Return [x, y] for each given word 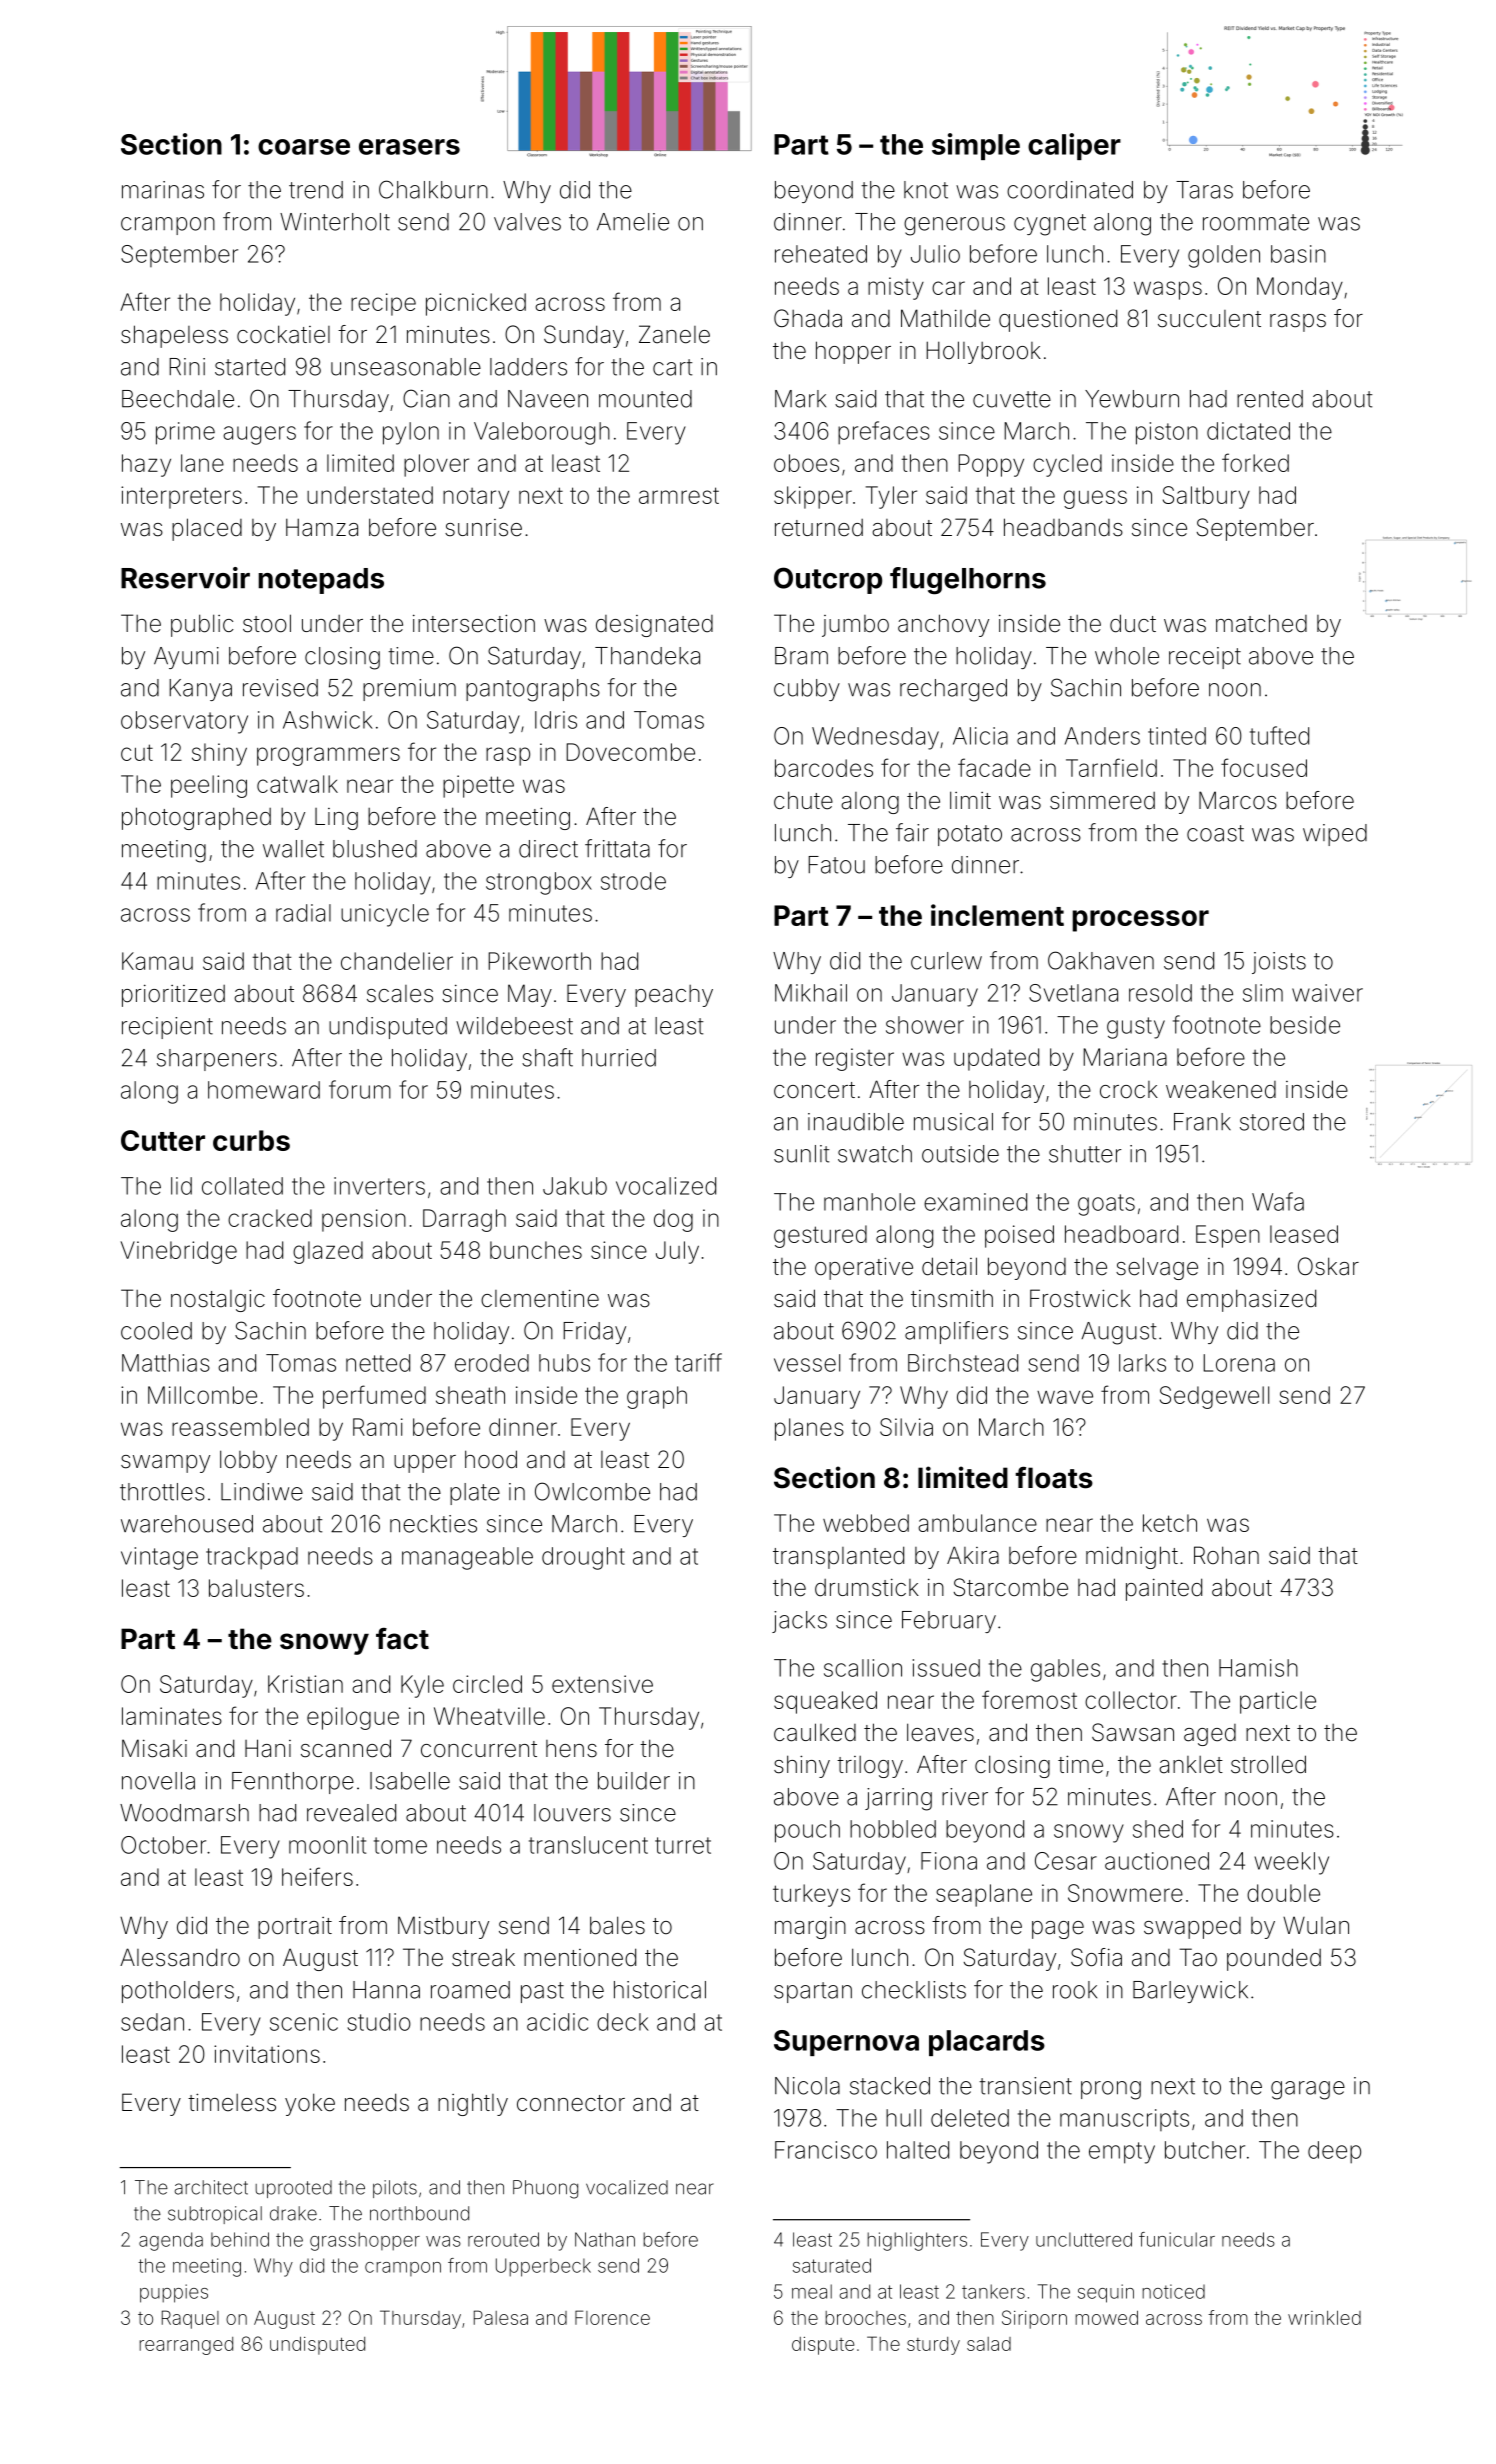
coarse [304, 147]
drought [583, 1558]
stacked [890, 2086]
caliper [1074, 146]
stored [1272, 1122]
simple [976, 146]
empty [1122, 2153]
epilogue [353, 1718]
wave [1065, 1397]
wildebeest [514, 1026]
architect [211, 2187]
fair [912, 832]
